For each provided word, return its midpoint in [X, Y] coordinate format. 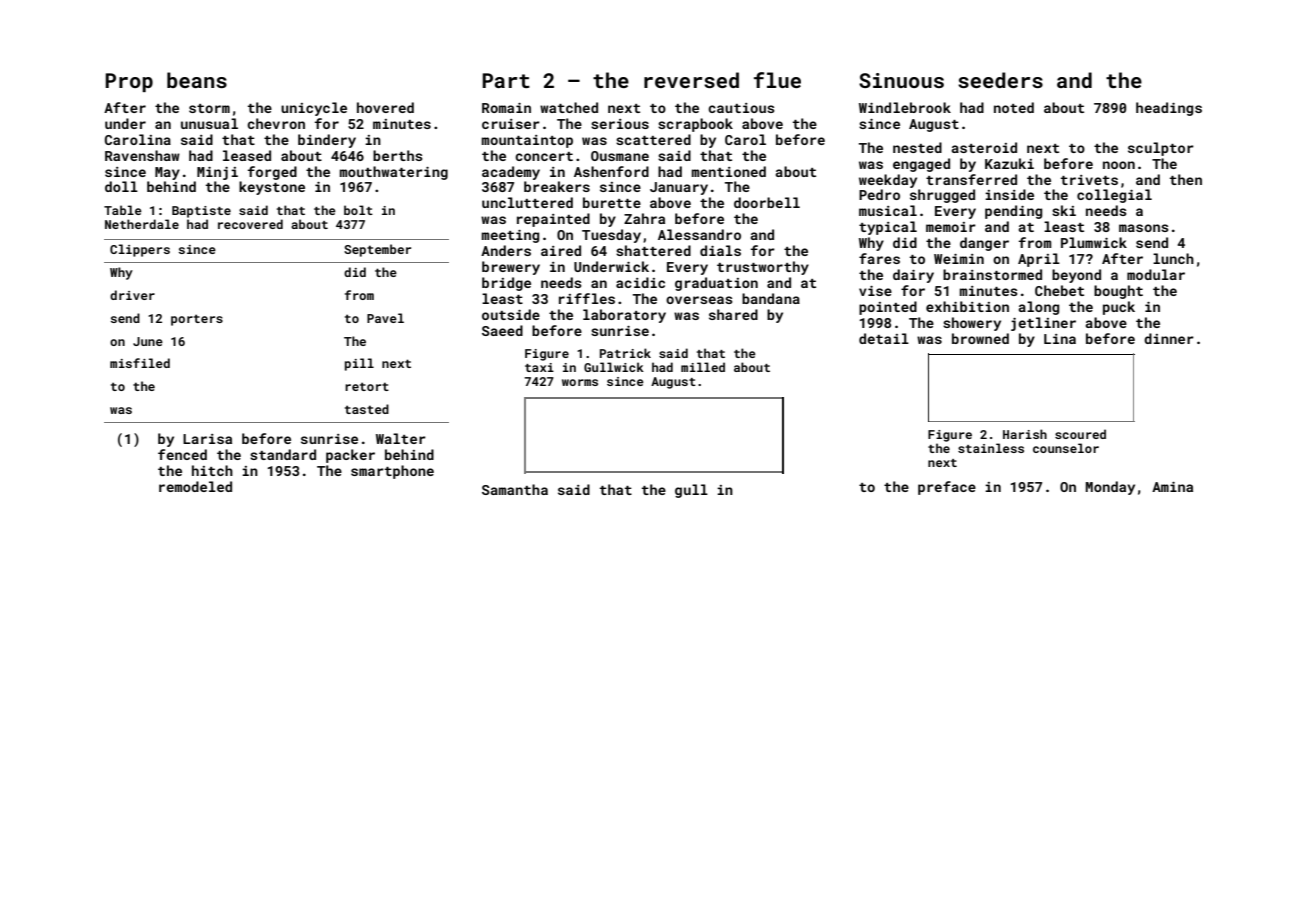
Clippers [140, 250]
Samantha [515, 489]
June [148, 341]
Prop [129, 82]
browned [980, 338]
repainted [553, 220]
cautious [741, 108]
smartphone [392, 472]
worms [580, 382]
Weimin [959, 259]
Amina [1172, 487]
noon [1119, 165]
